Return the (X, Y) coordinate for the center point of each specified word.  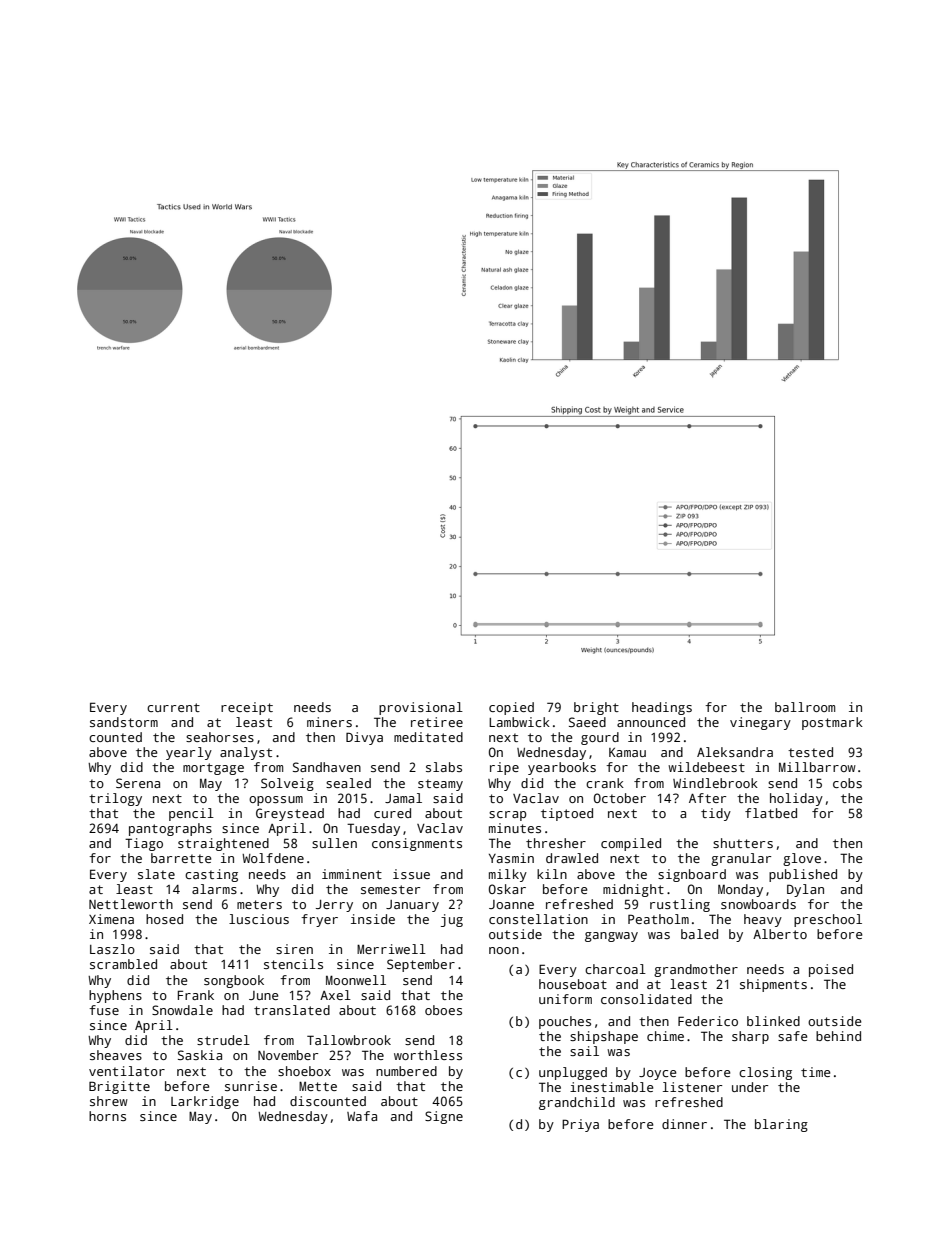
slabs (444, 767)
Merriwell (391, 949)
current (173, 707)
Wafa (362, 1116)
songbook (234, 981)
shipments (773, 985)
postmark (832, 723)
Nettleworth (131, 904)
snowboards (758, 904)
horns (107, 1116)
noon (504, 950)
